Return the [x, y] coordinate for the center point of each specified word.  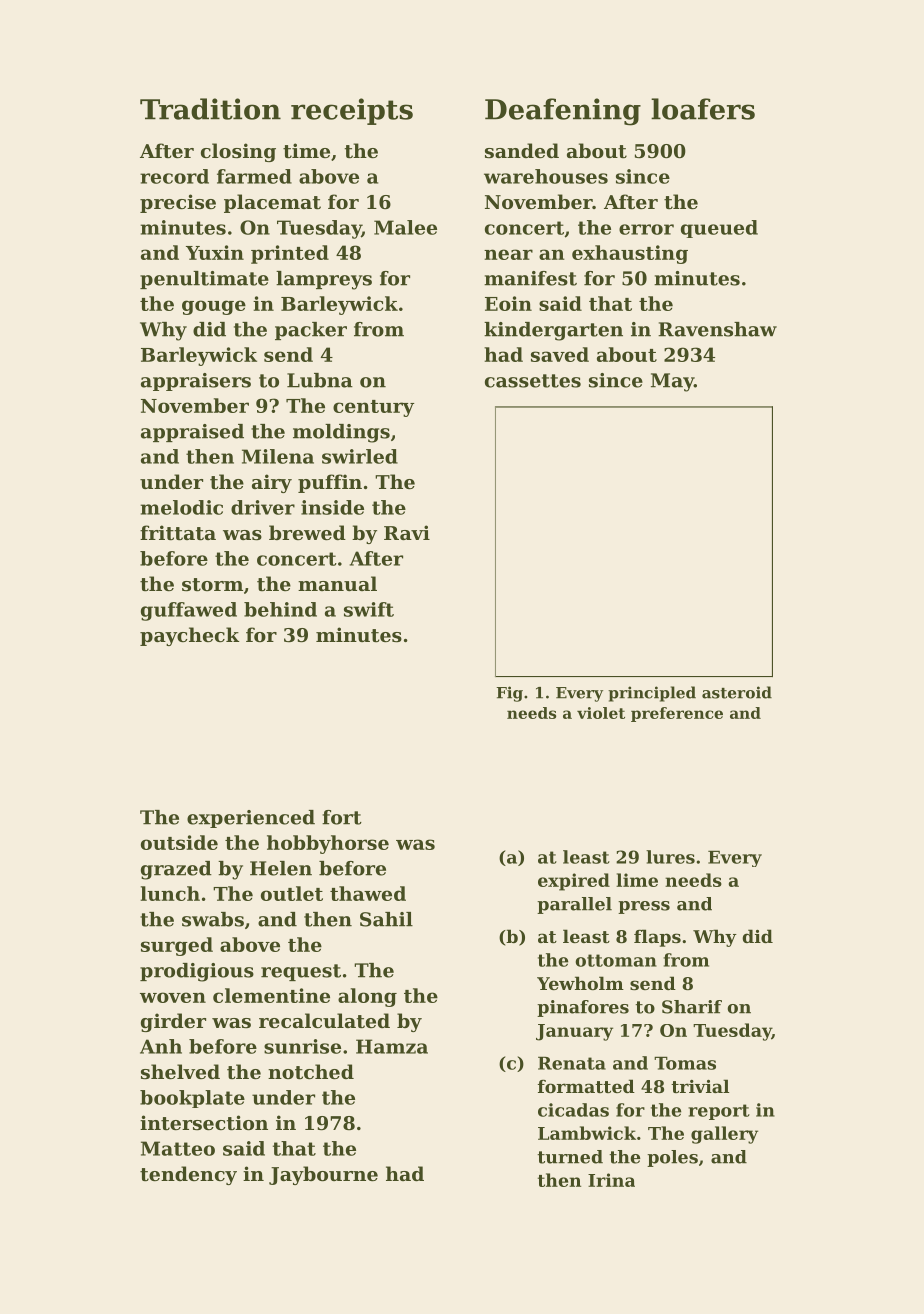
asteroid [737, 692]
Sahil [386, 919]
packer [311, 331]
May [672, 382]
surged [177, 946]
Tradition [210, 109]
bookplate [192, 1099]
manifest [530, 278]
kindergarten [553, 331]
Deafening [563, 112]
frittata [178, 533]
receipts [352, 111]
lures [670, 857]
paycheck [189, 636]
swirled [360, 456]
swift [369, 609]
